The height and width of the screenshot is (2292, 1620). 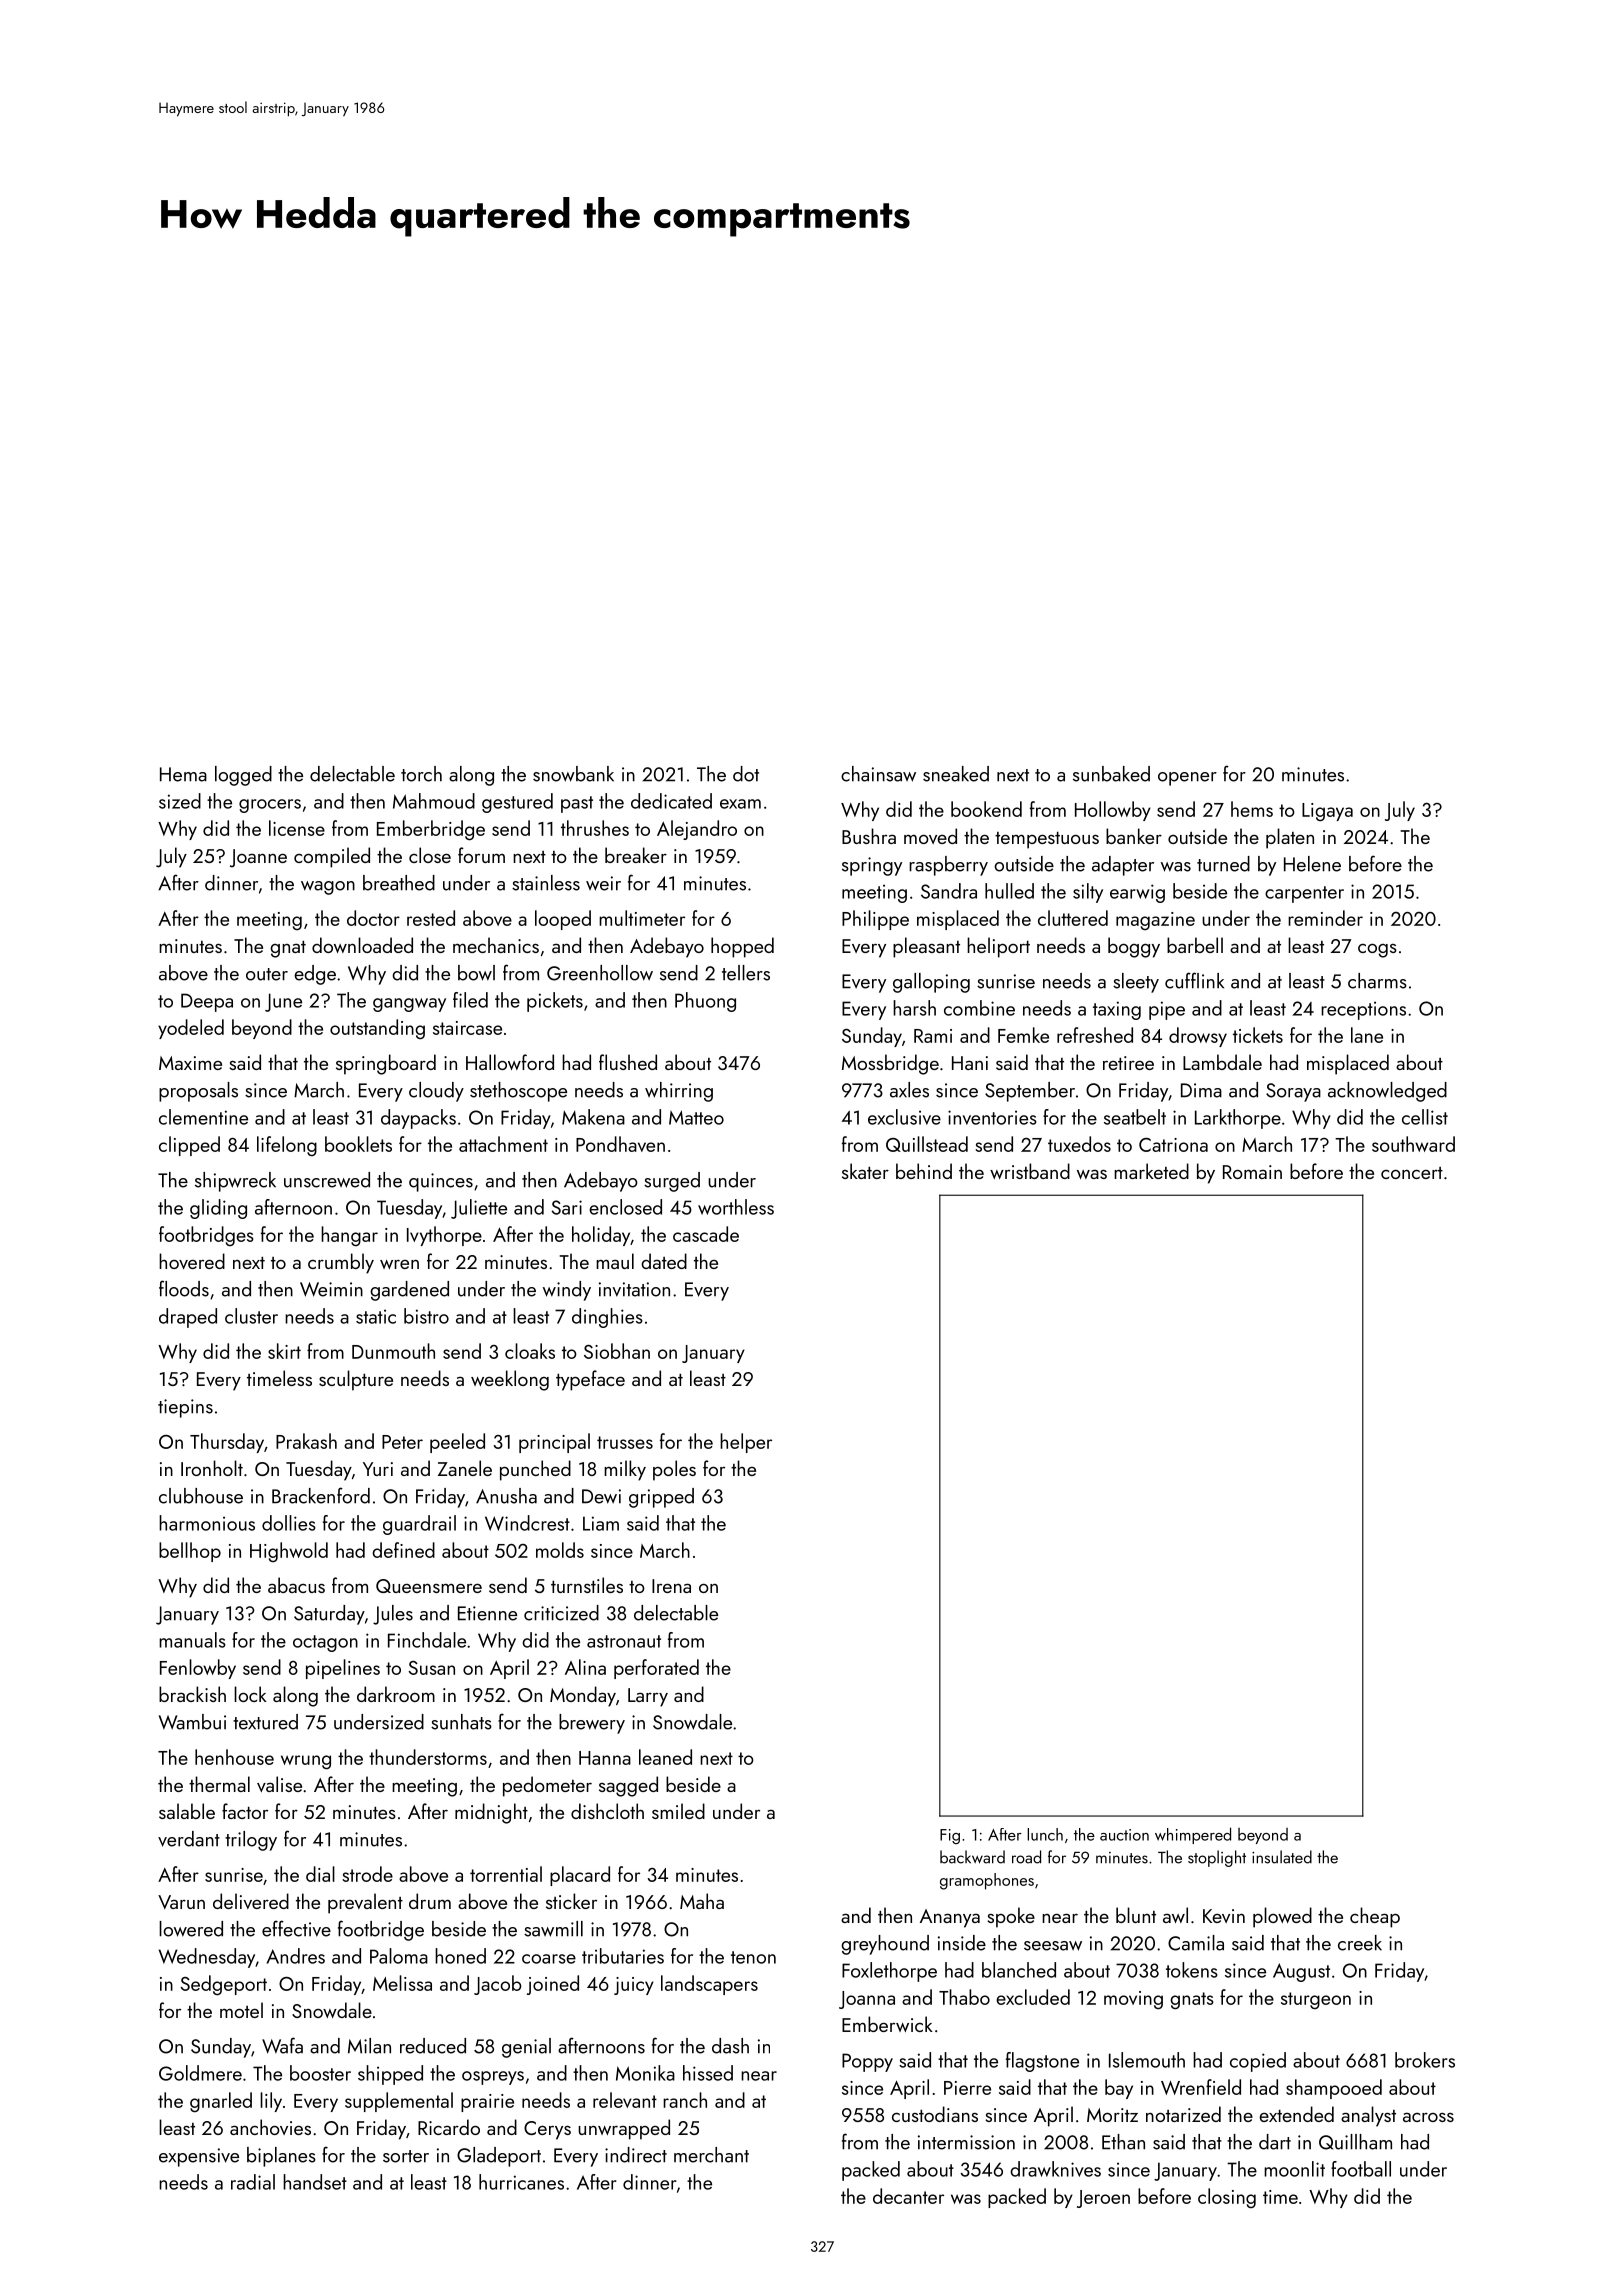 I want to click on Phuong, so click(x=705, y=1002).
